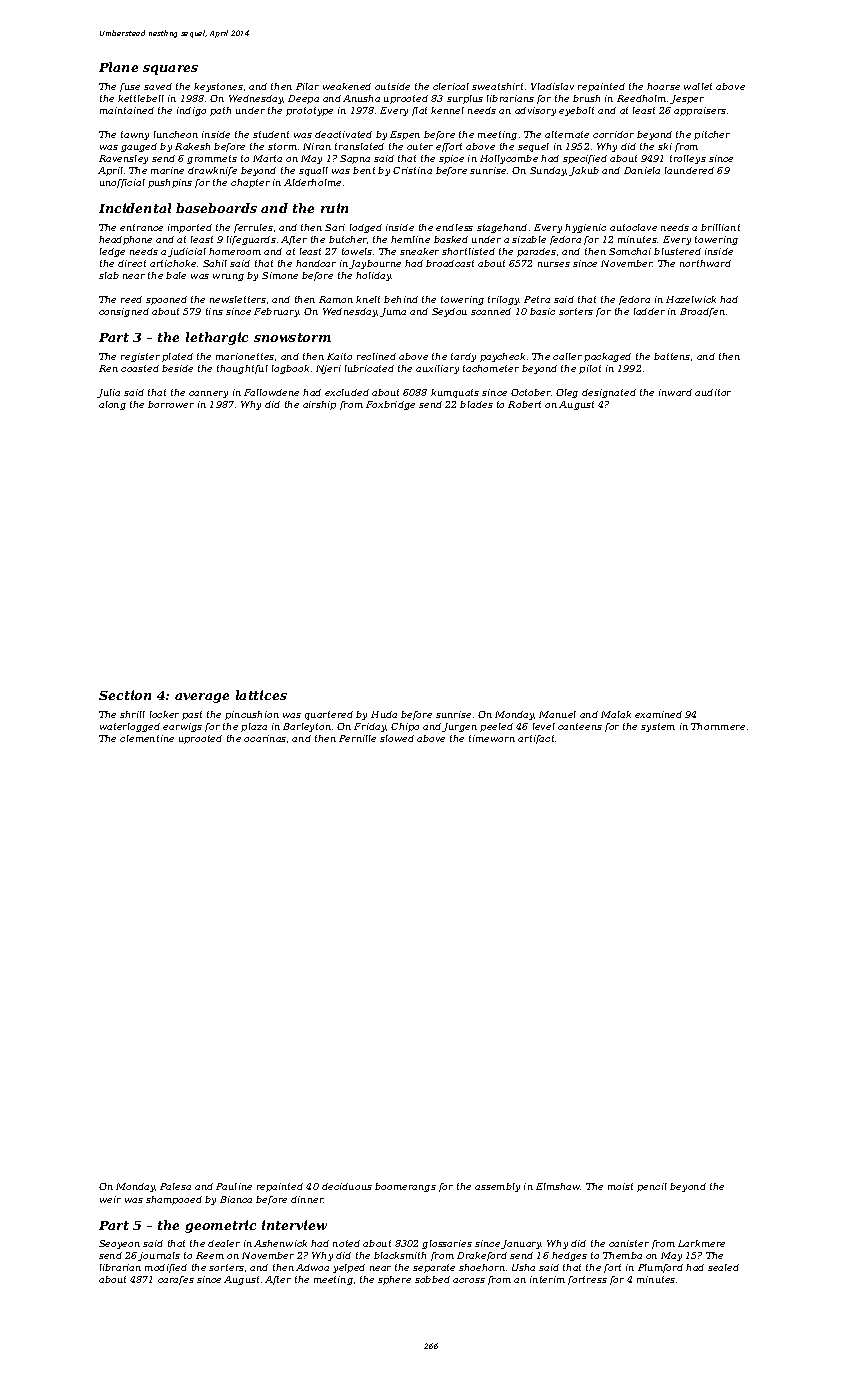 The width and height of the page is (849, 1400). What do you see at coordinates (672, 356) in the page?
I see `battens` at bounding box center [672, 356].
